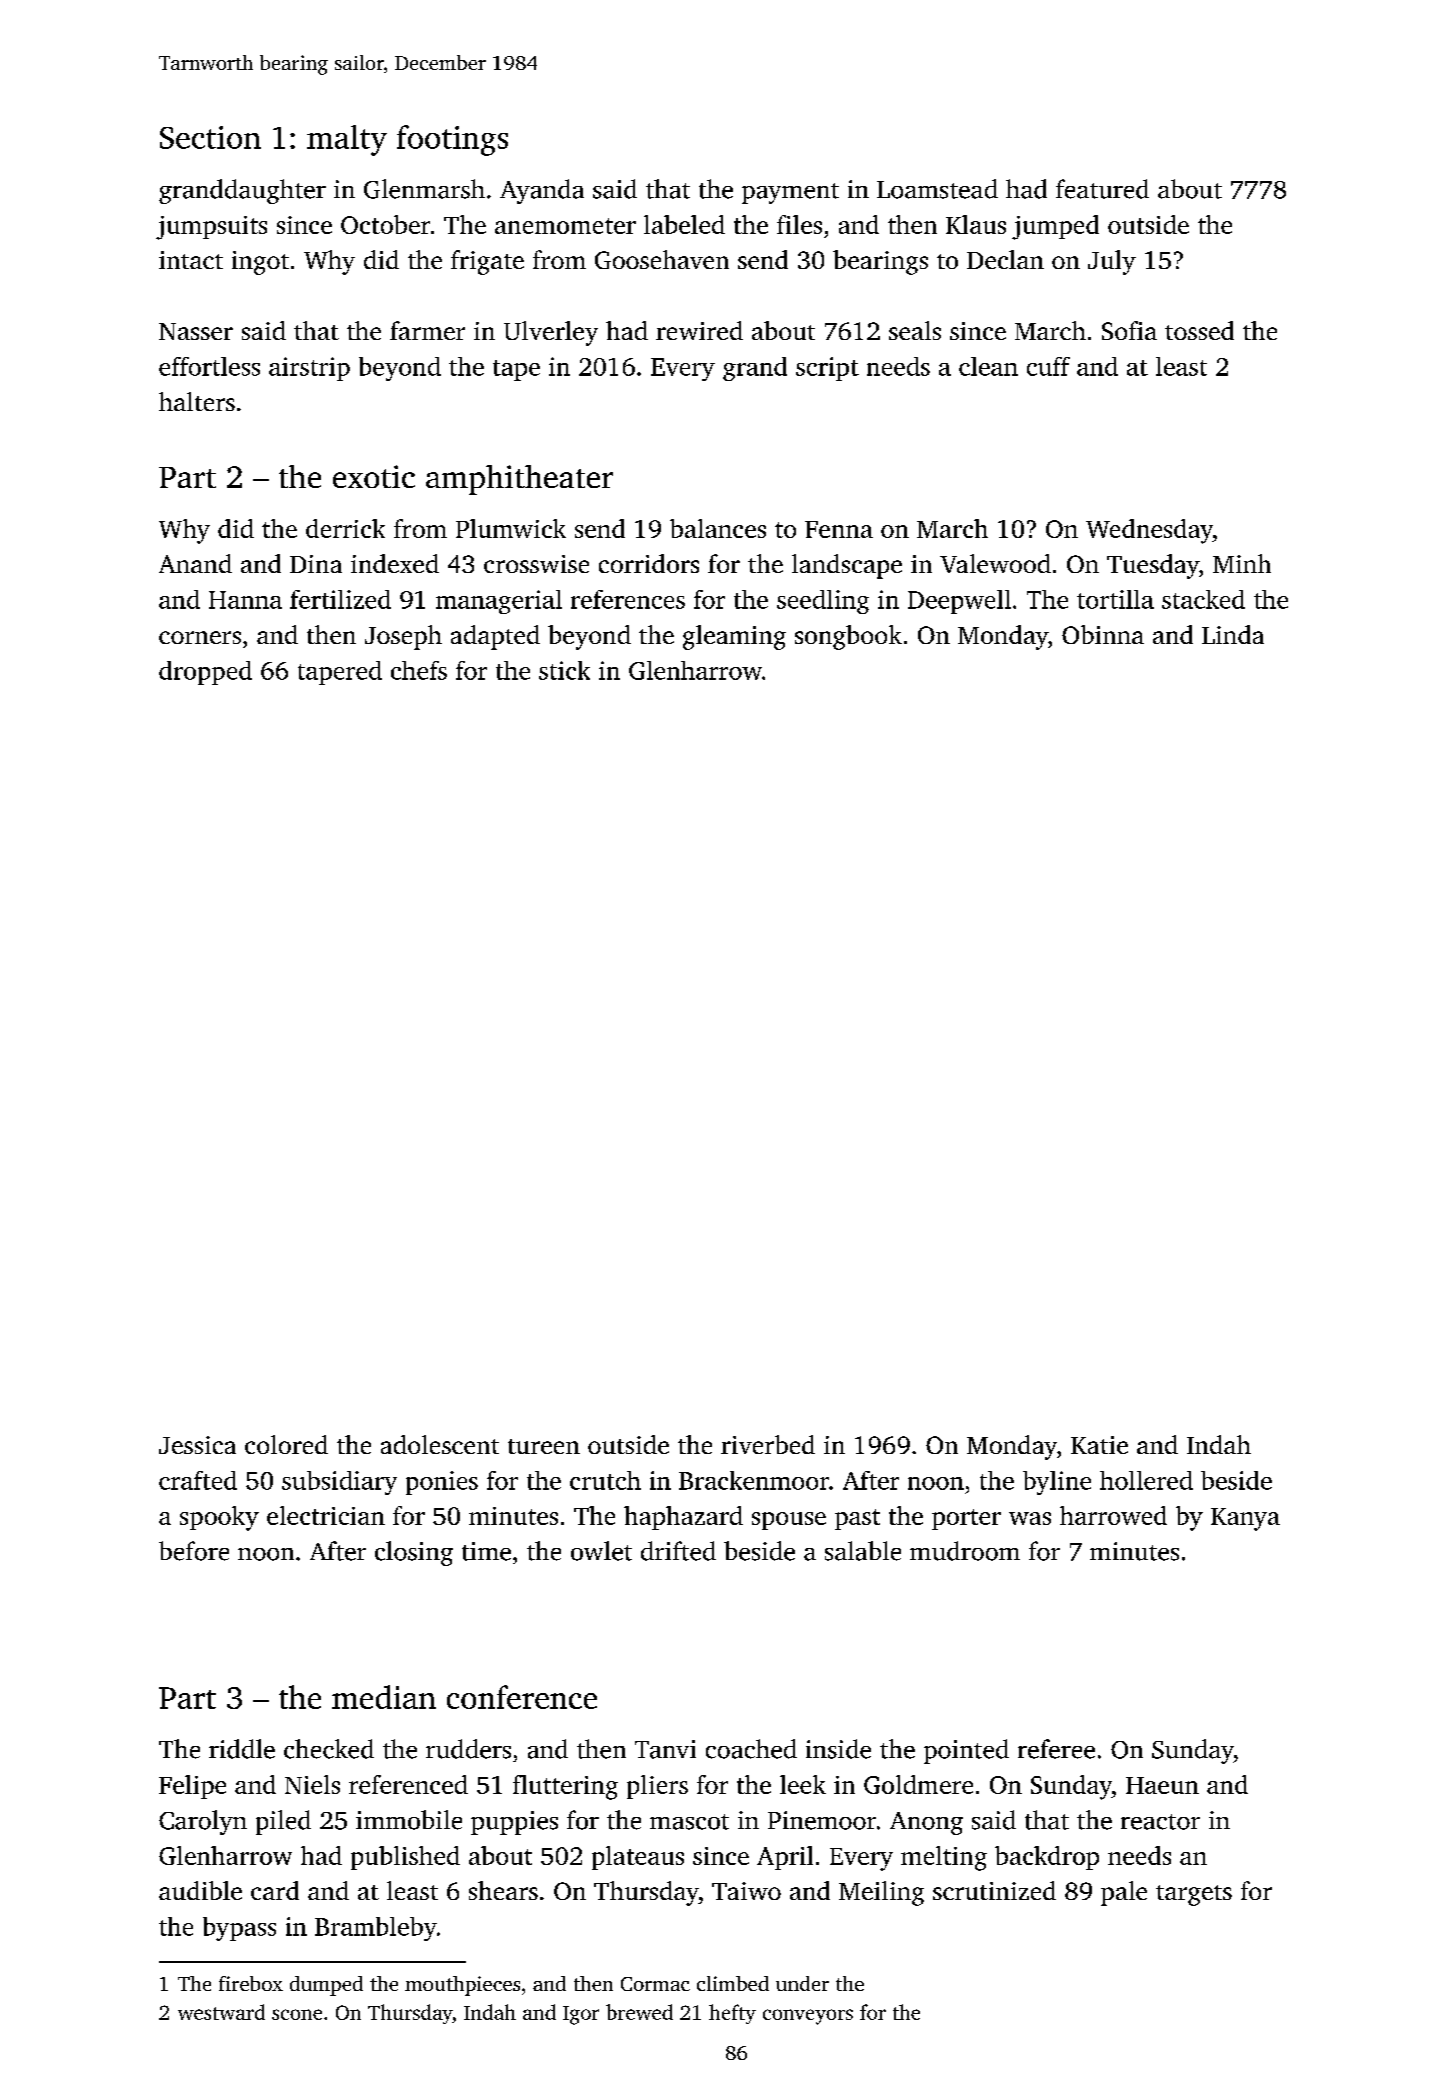 The height and width of the screenshot is (2100, 1450). Describe the element at coordinates (678, 1551) in the screenshot. I see `drifted` at that location.
